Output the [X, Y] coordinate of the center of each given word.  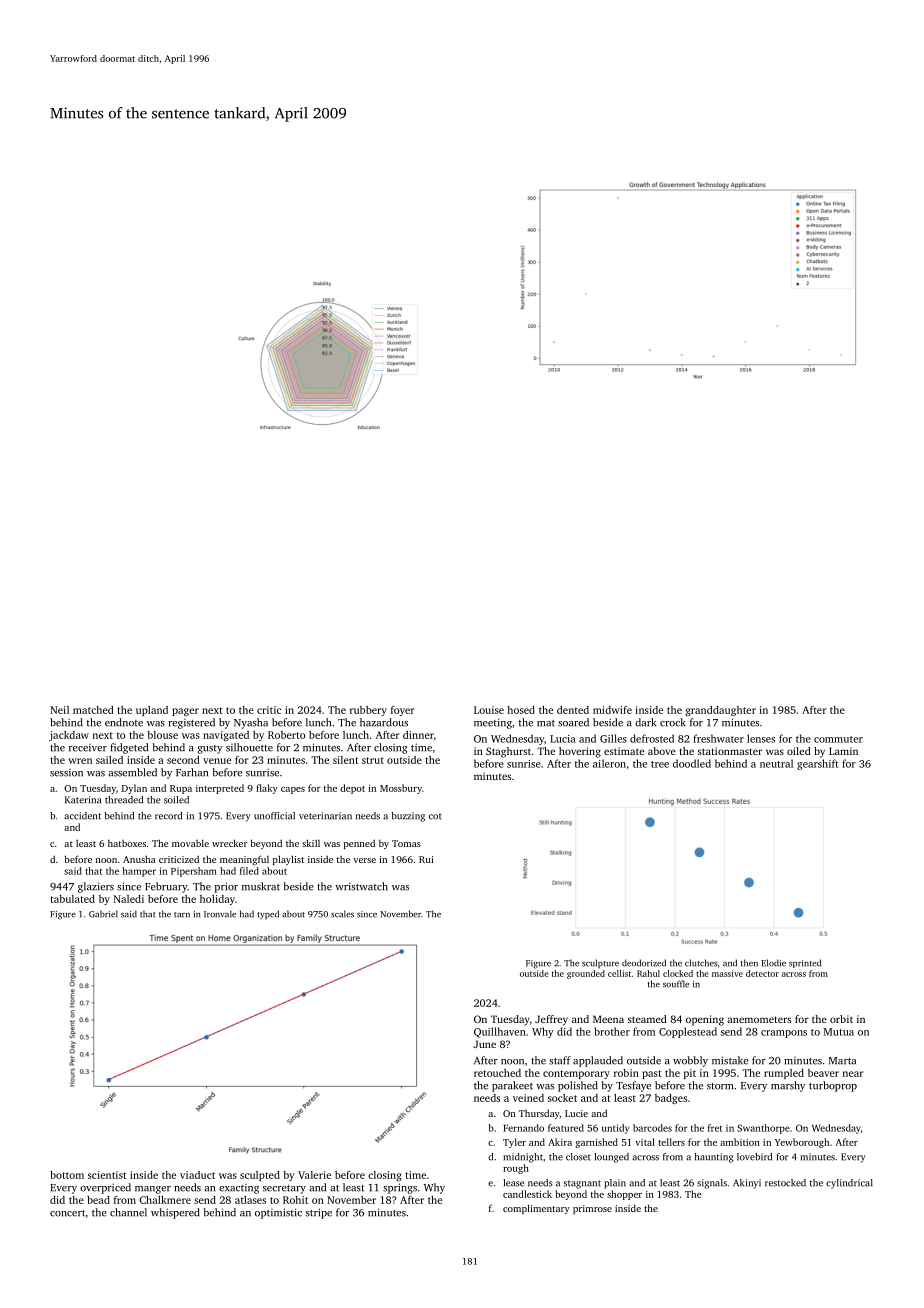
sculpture [600, 963]
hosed [521, 710]
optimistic [278, 1213]
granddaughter [720, 711]
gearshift [818, 764]
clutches [701, 963]
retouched [497, 1073]
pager [185, 712]
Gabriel [103, 914]
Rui [426, 859]
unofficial [274, 816]
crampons [784, 1034]
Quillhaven [500, 1032]
